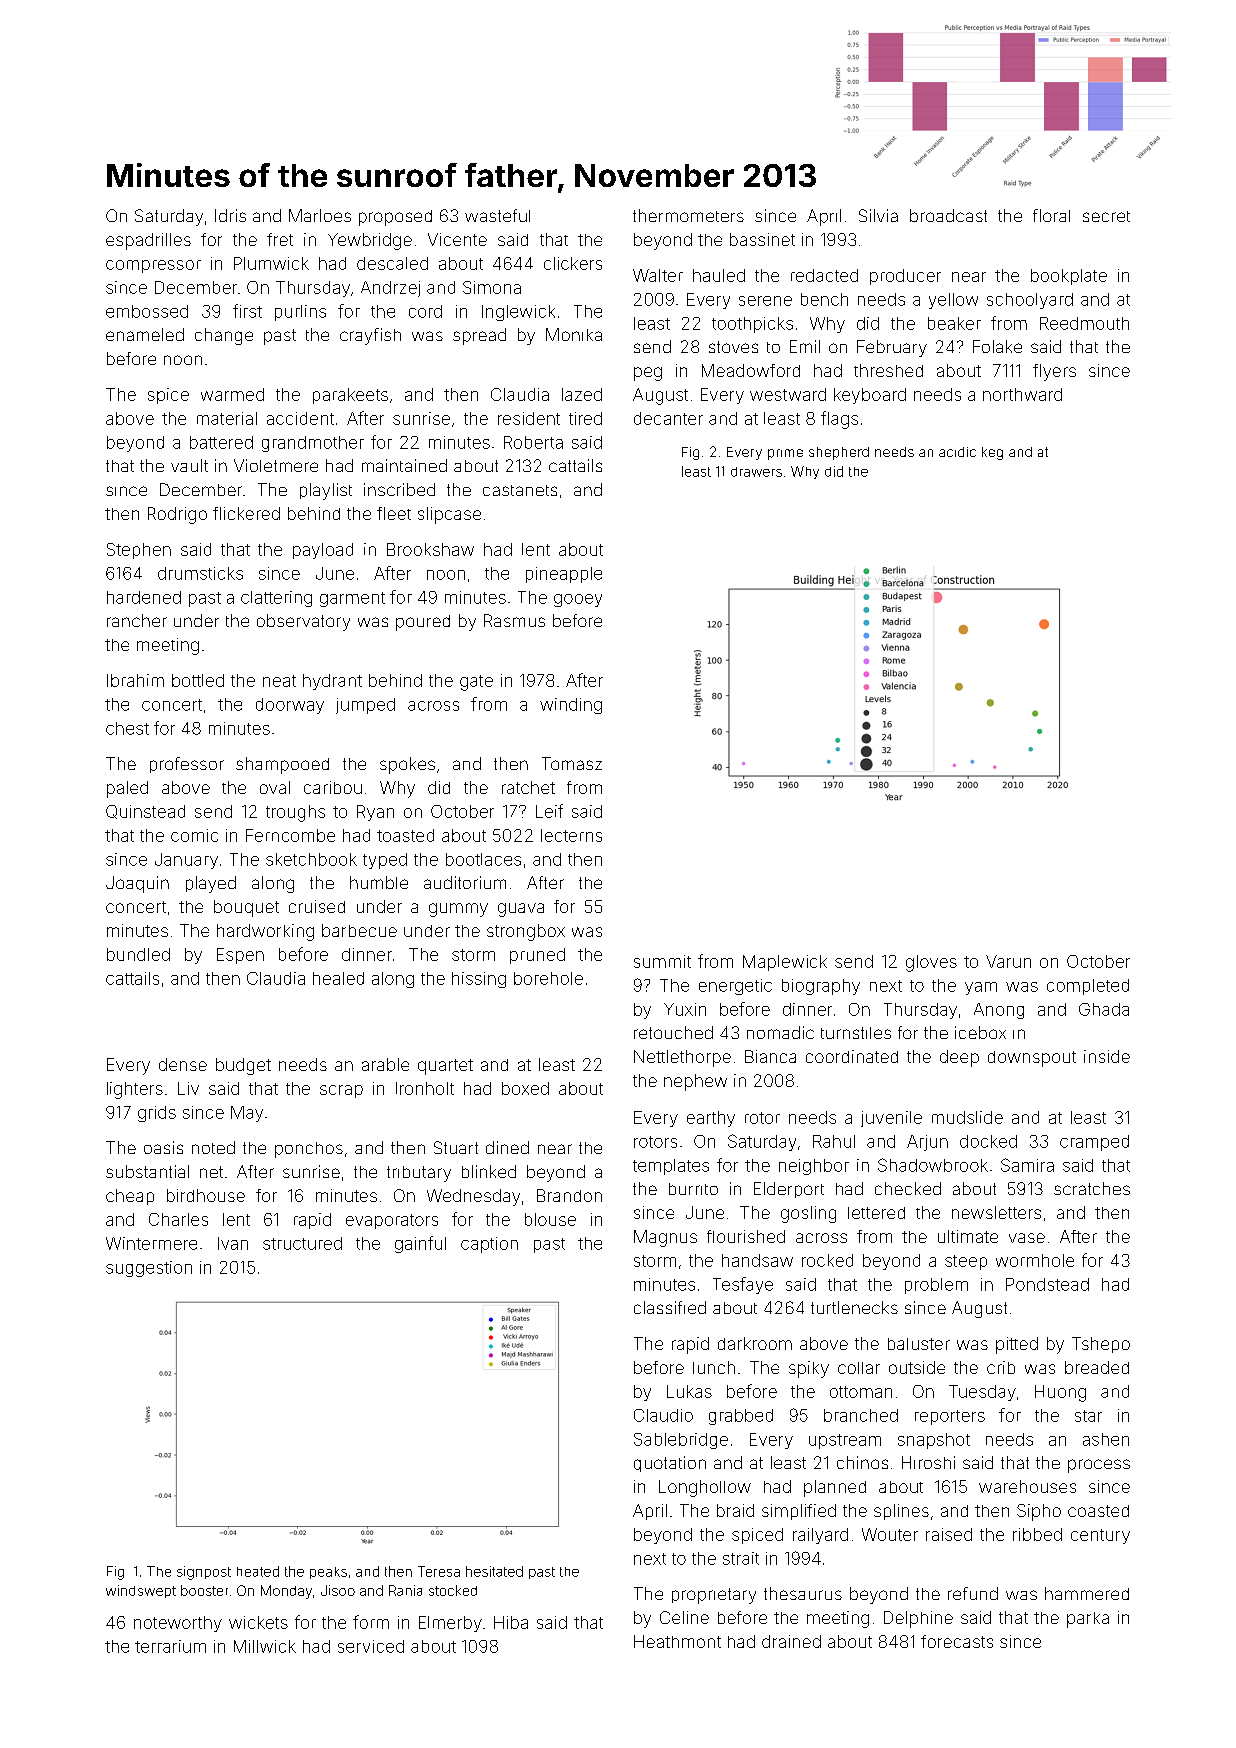 The image size is (1236, 1748). Describe the element at coordinates (135, 1090) in the screenshot. I see `lighters` at that location.
